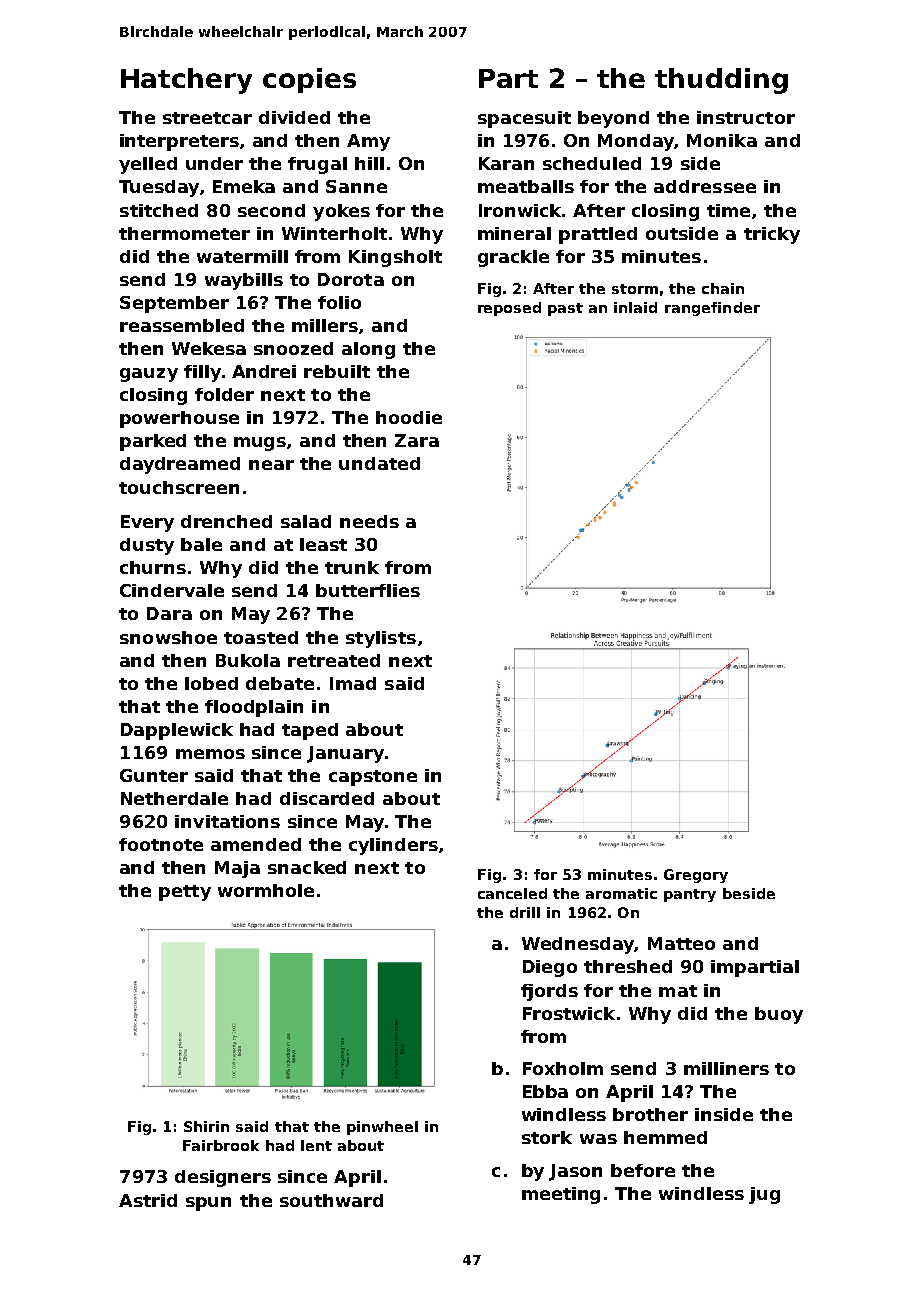 This screenshot has height=1311, width=924. What do you see at coordinates (613, 119) in the screenshot?
I see `beyond` at bounding box center [613, 119].
